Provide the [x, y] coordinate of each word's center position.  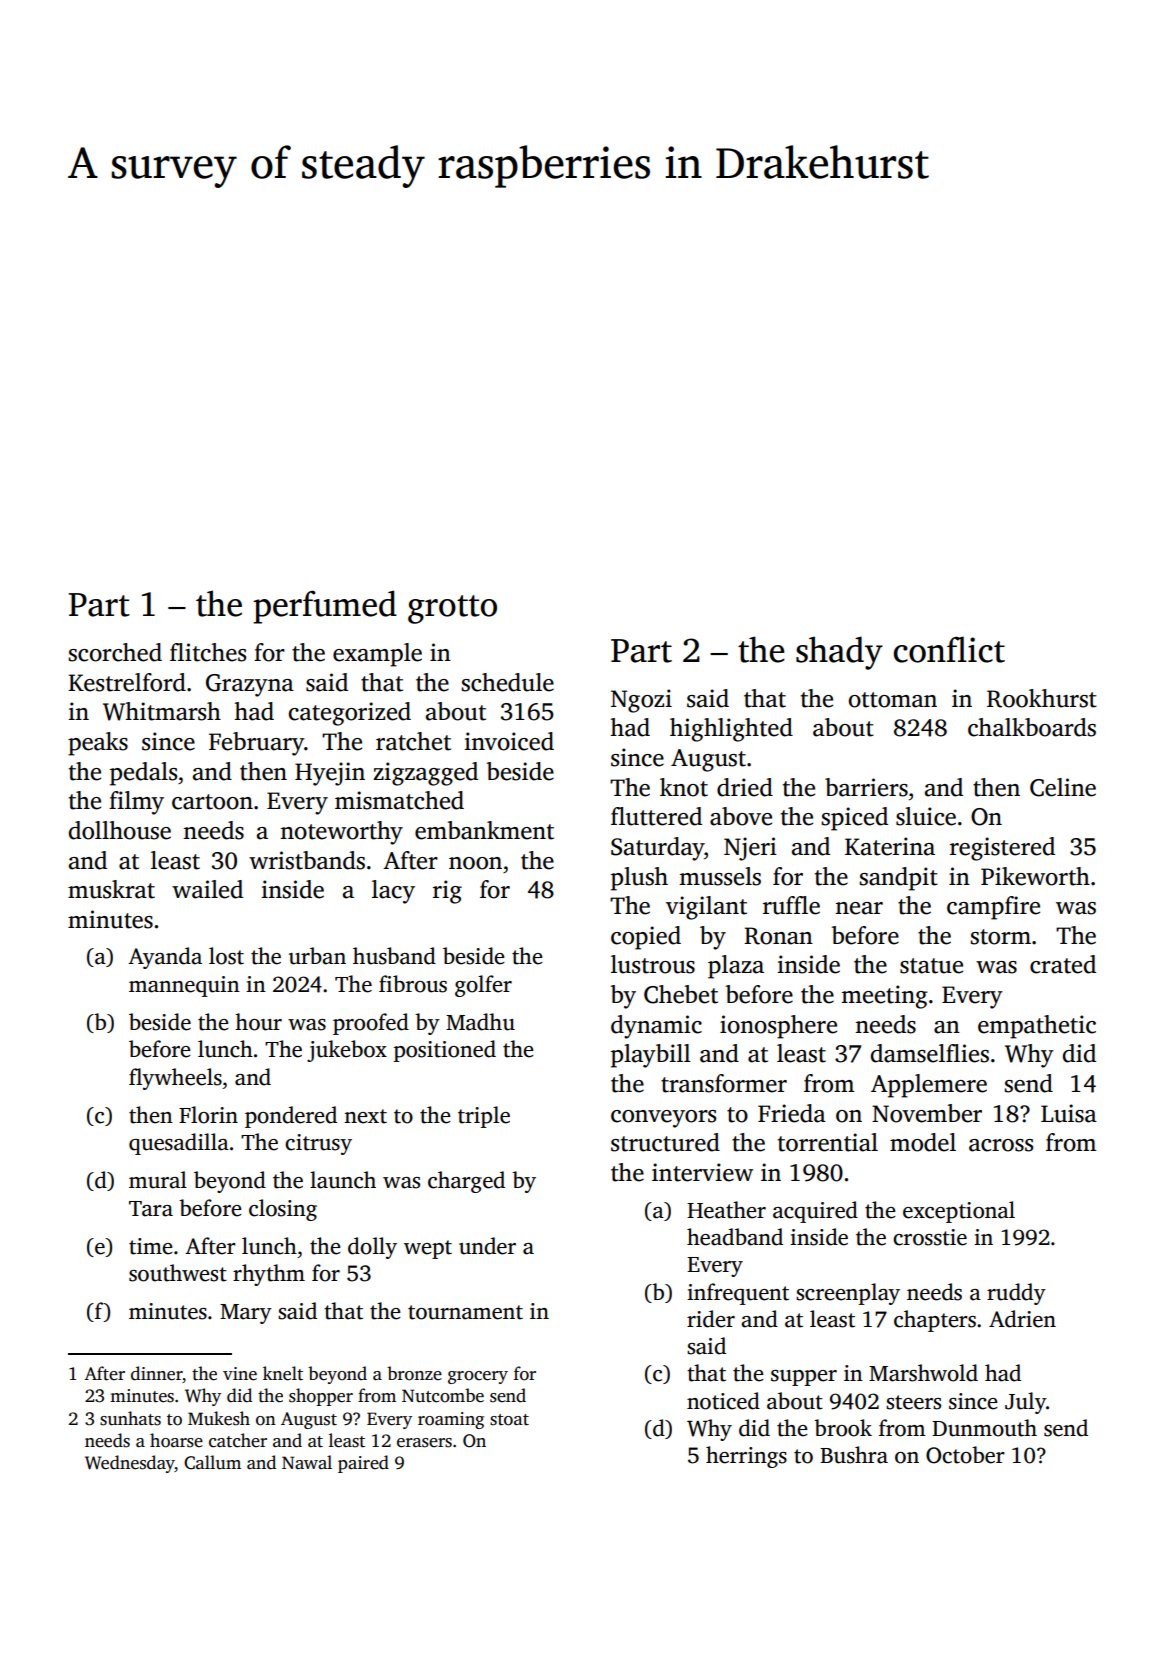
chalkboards [1032, 727]
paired [363, 1464]
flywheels [175, 1079]
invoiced [509, 741]
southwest [178, 1273]
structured [665, 1142]
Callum [212, 1462]
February [256, 744]
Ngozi [641, 701]
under [487, 1246]
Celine [1063, 787]
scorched [115, 652]
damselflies [930, 1053]
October [965, 1455]
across [1001, 1145]
